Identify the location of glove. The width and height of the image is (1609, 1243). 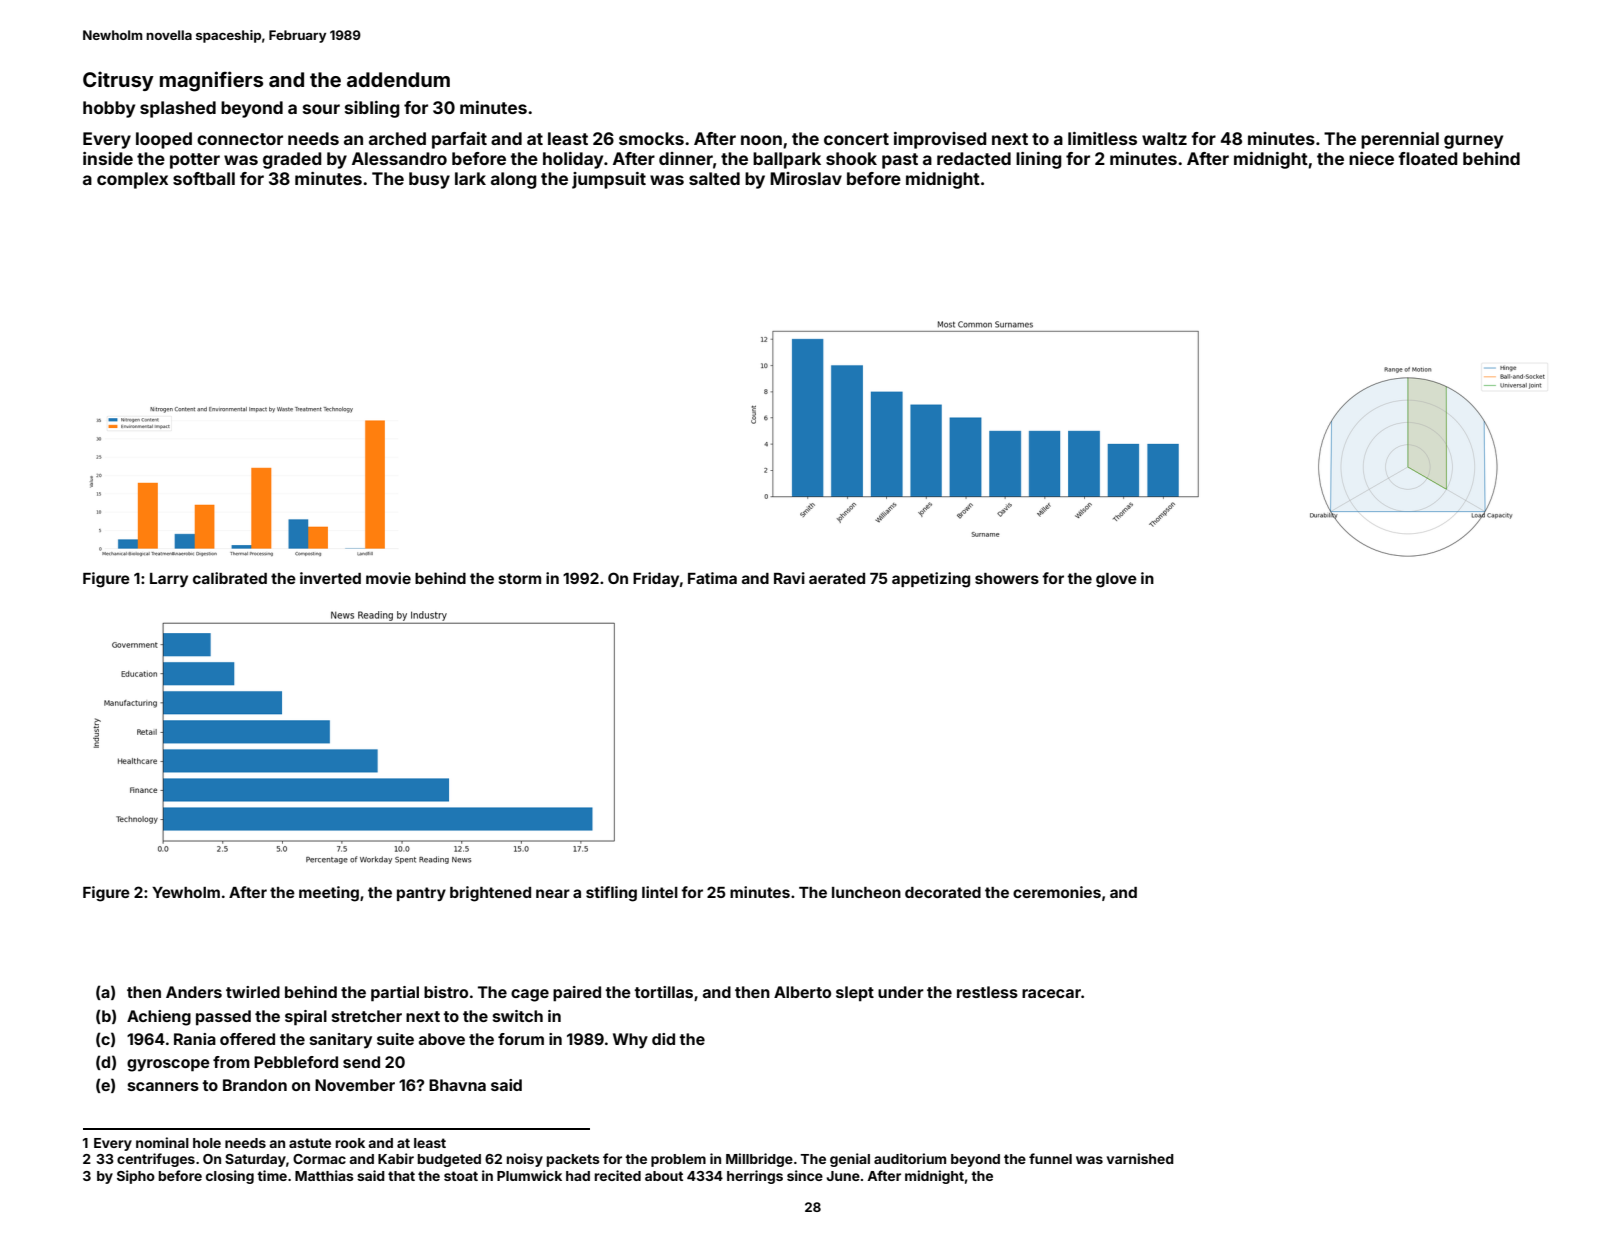
(1116, 580).
